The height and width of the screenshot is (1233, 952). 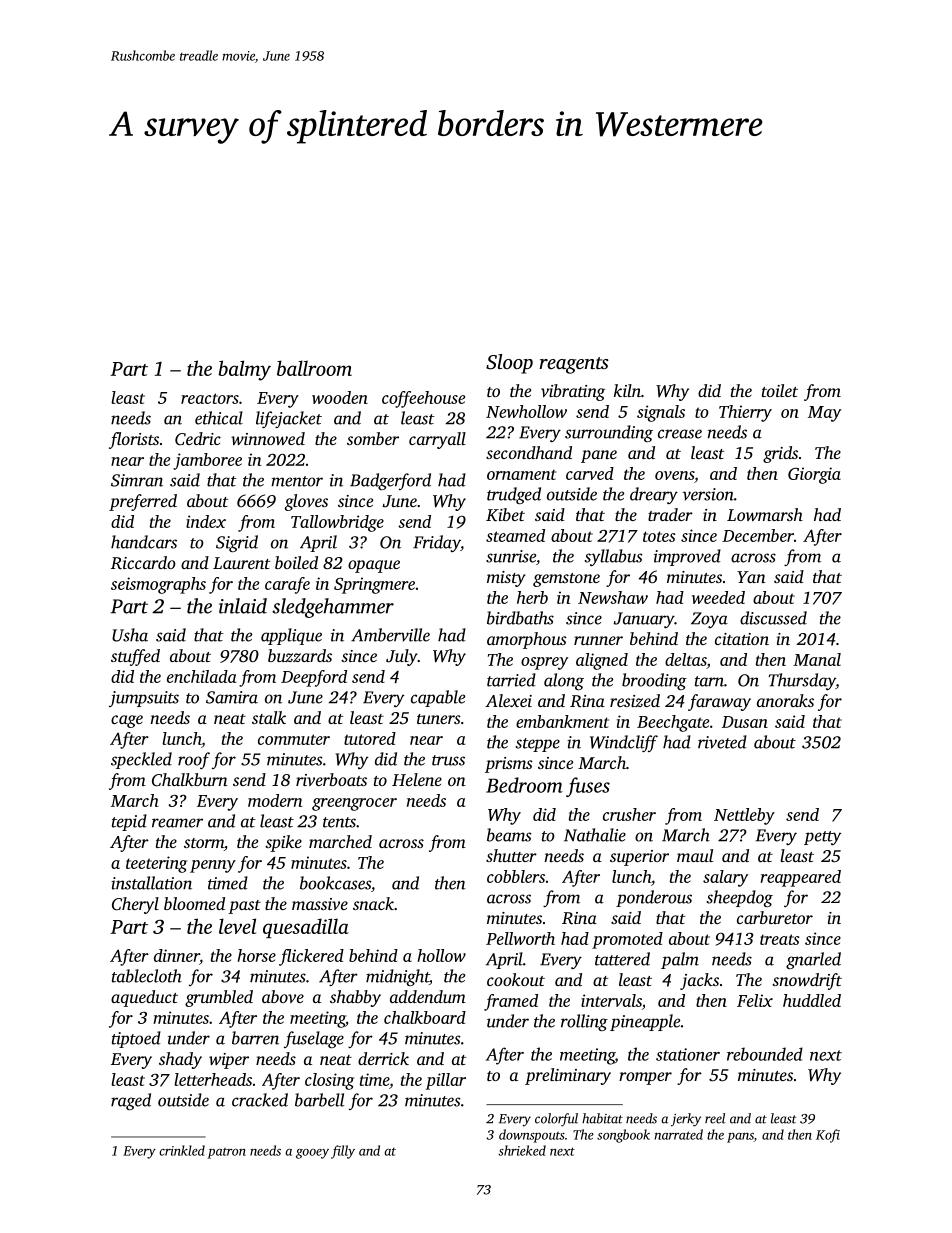 I want to click on lifejacket, so click(x=289, y=419).
